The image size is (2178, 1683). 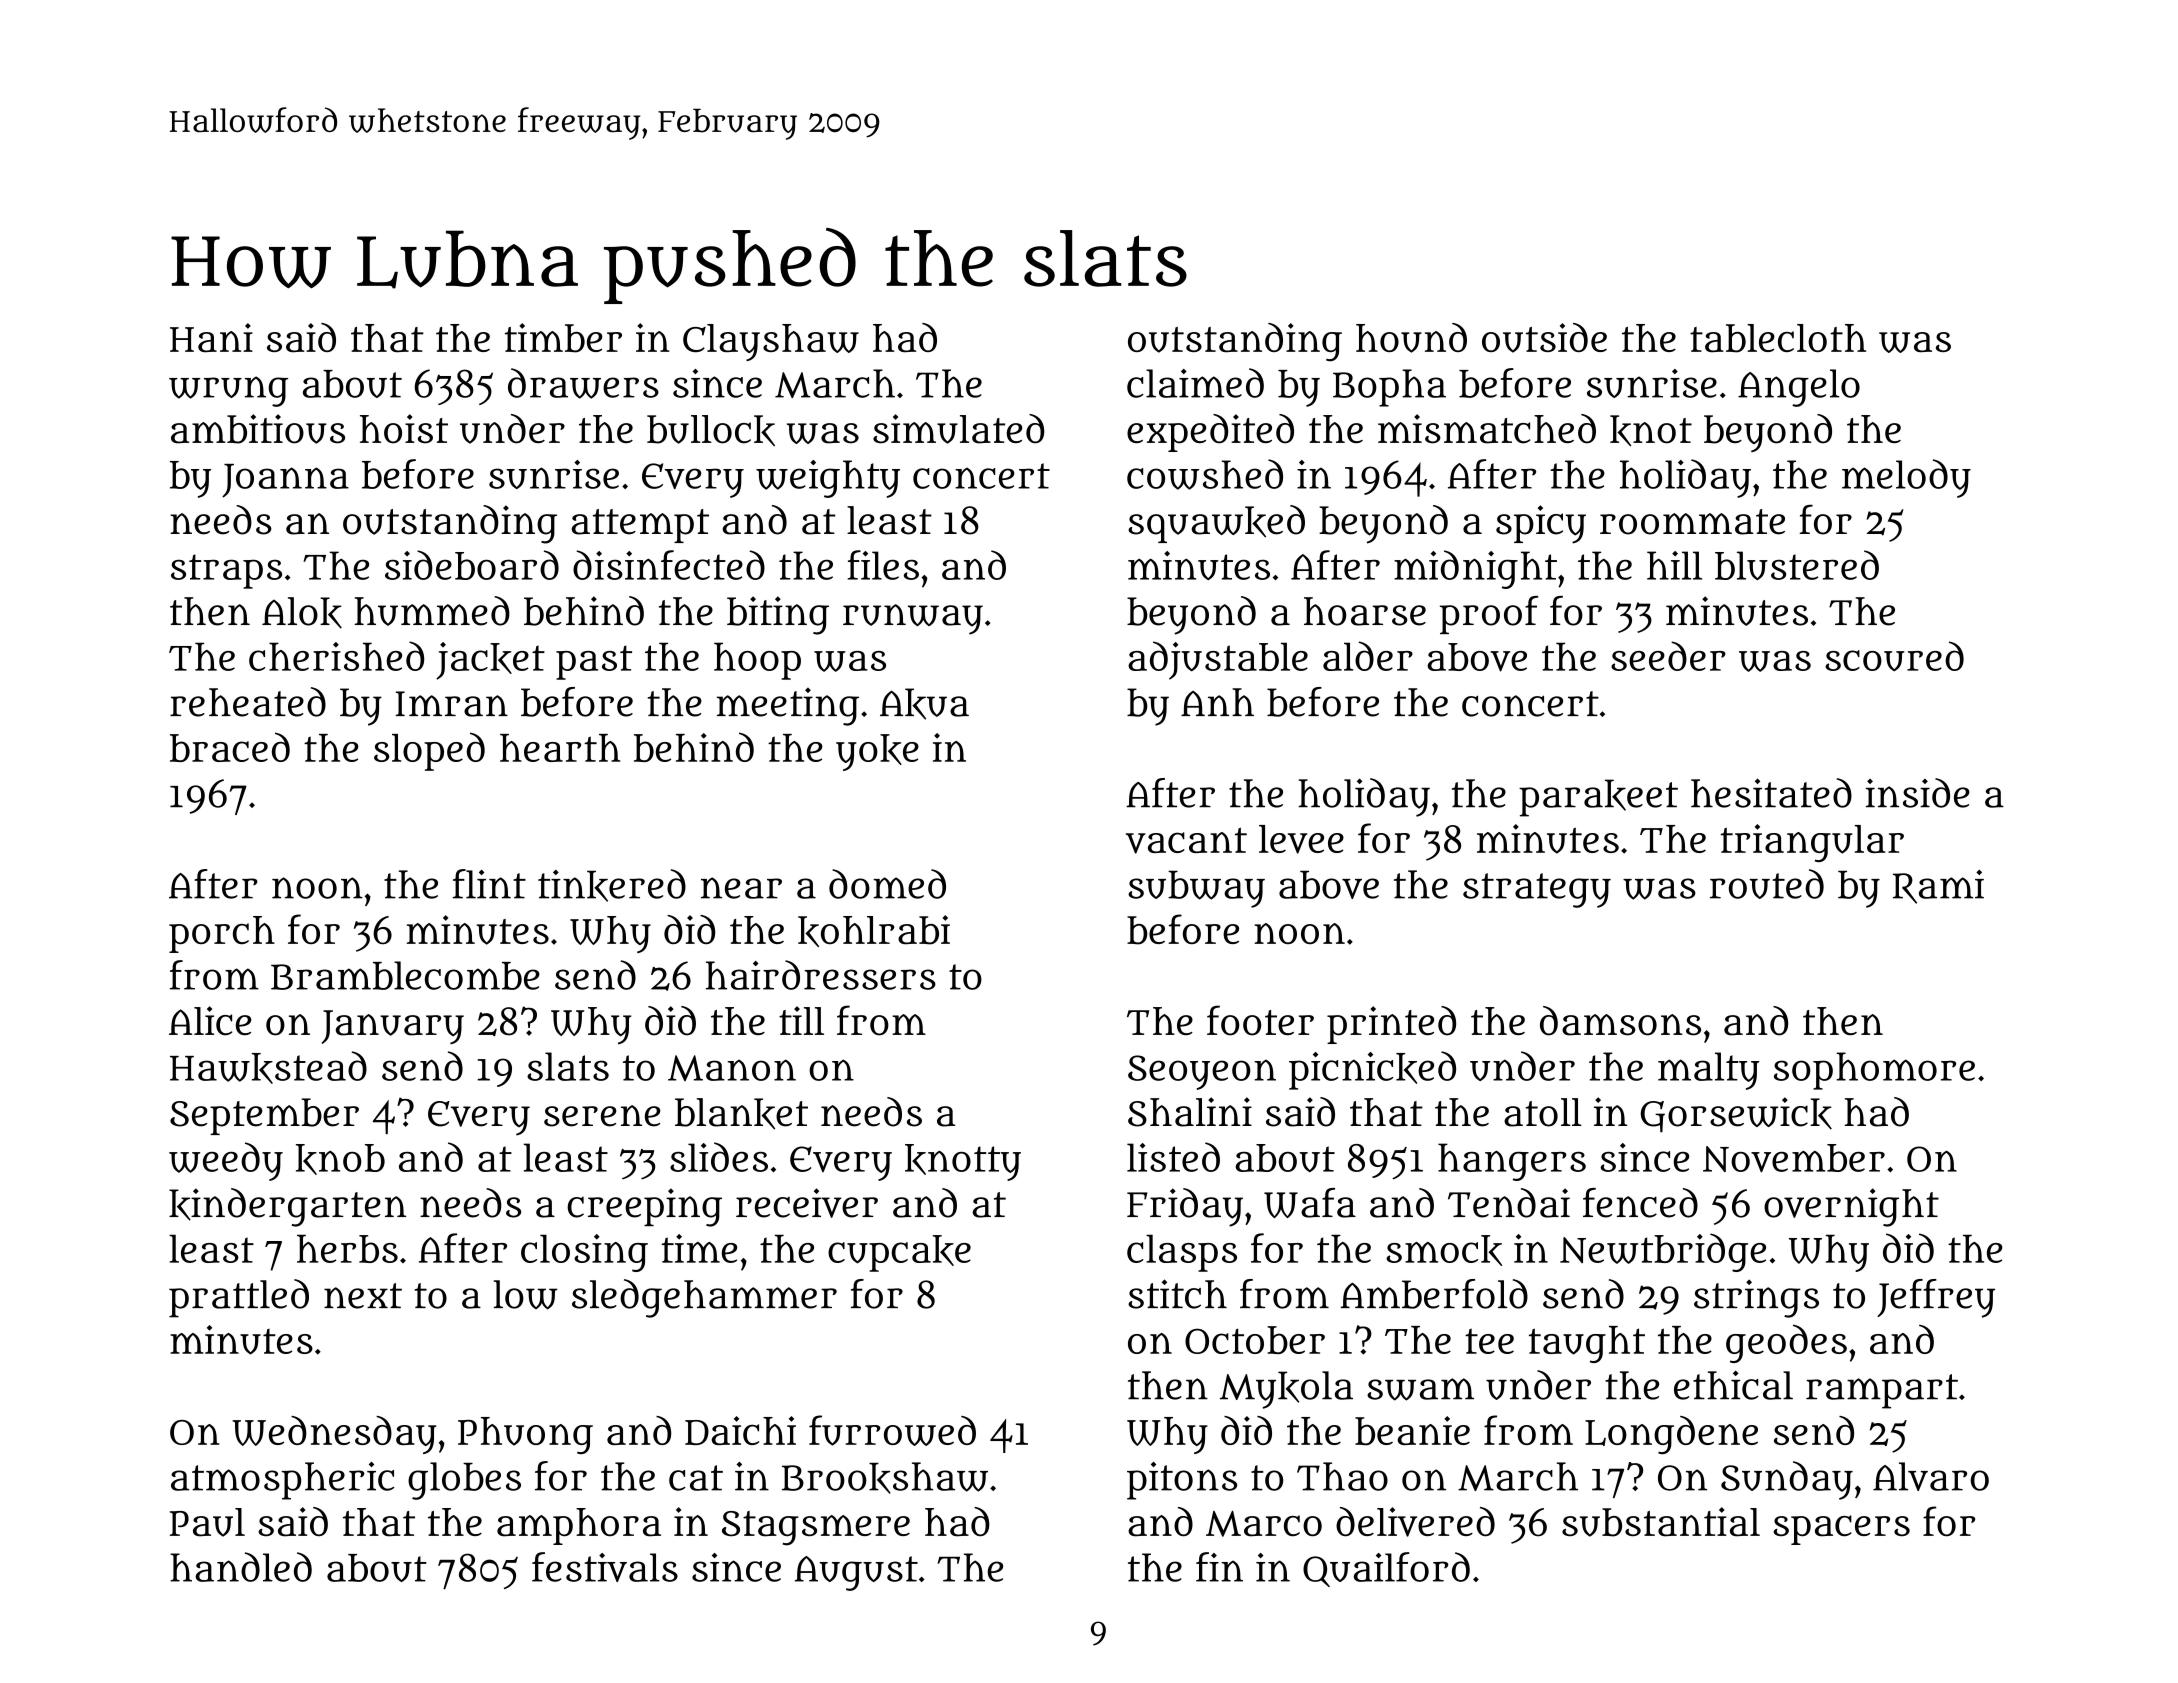 I want to click on furrowed, so click(x=892, y=1430).
